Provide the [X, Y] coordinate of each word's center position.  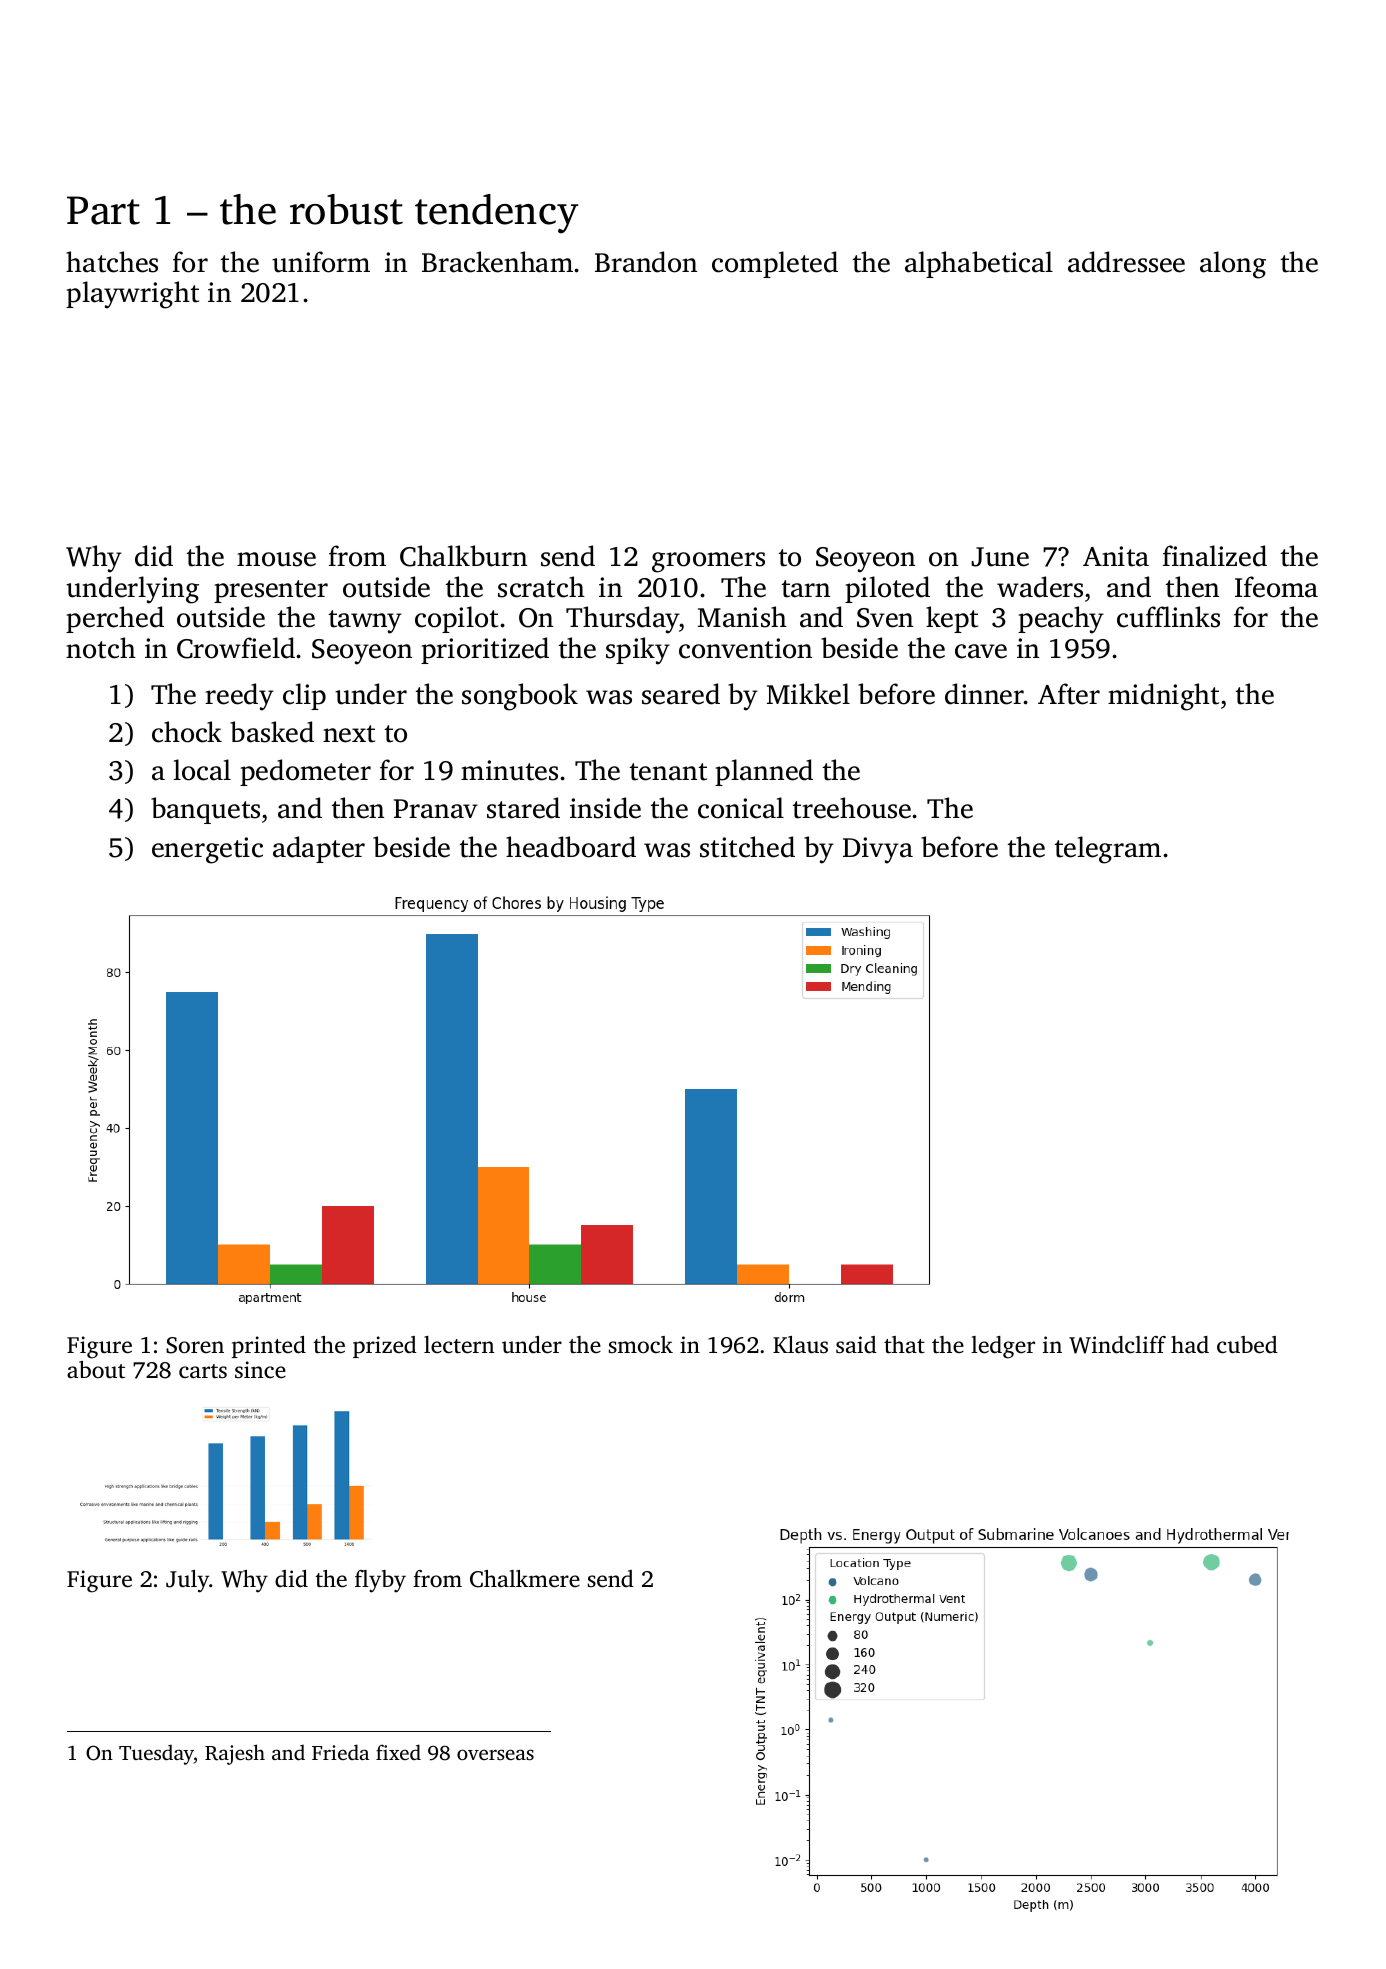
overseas [495, 1754]
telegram [1108, 850]
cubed [1247, 1345]
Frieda [340, 1752]
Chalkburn [463, 556]
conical [741, 808]
